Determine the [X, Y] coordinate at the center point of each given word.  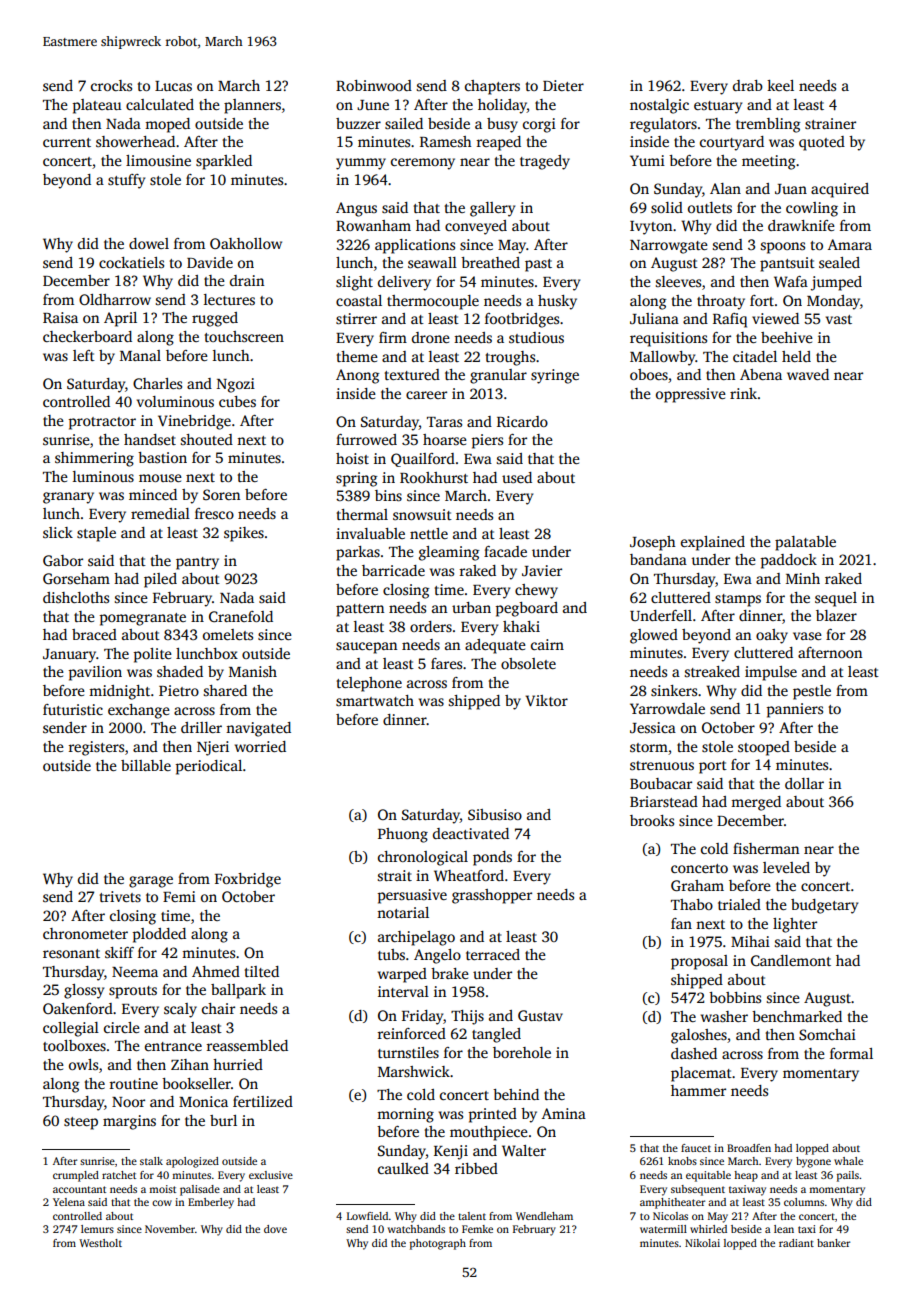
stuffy [126, 181]
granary [68, 498]
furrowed [366, 439]
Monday [833, 302]
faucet [696, 1148]
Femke [477, 1229]
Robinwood [374, 85]
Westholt [100, 1243]
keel [780, 85]
